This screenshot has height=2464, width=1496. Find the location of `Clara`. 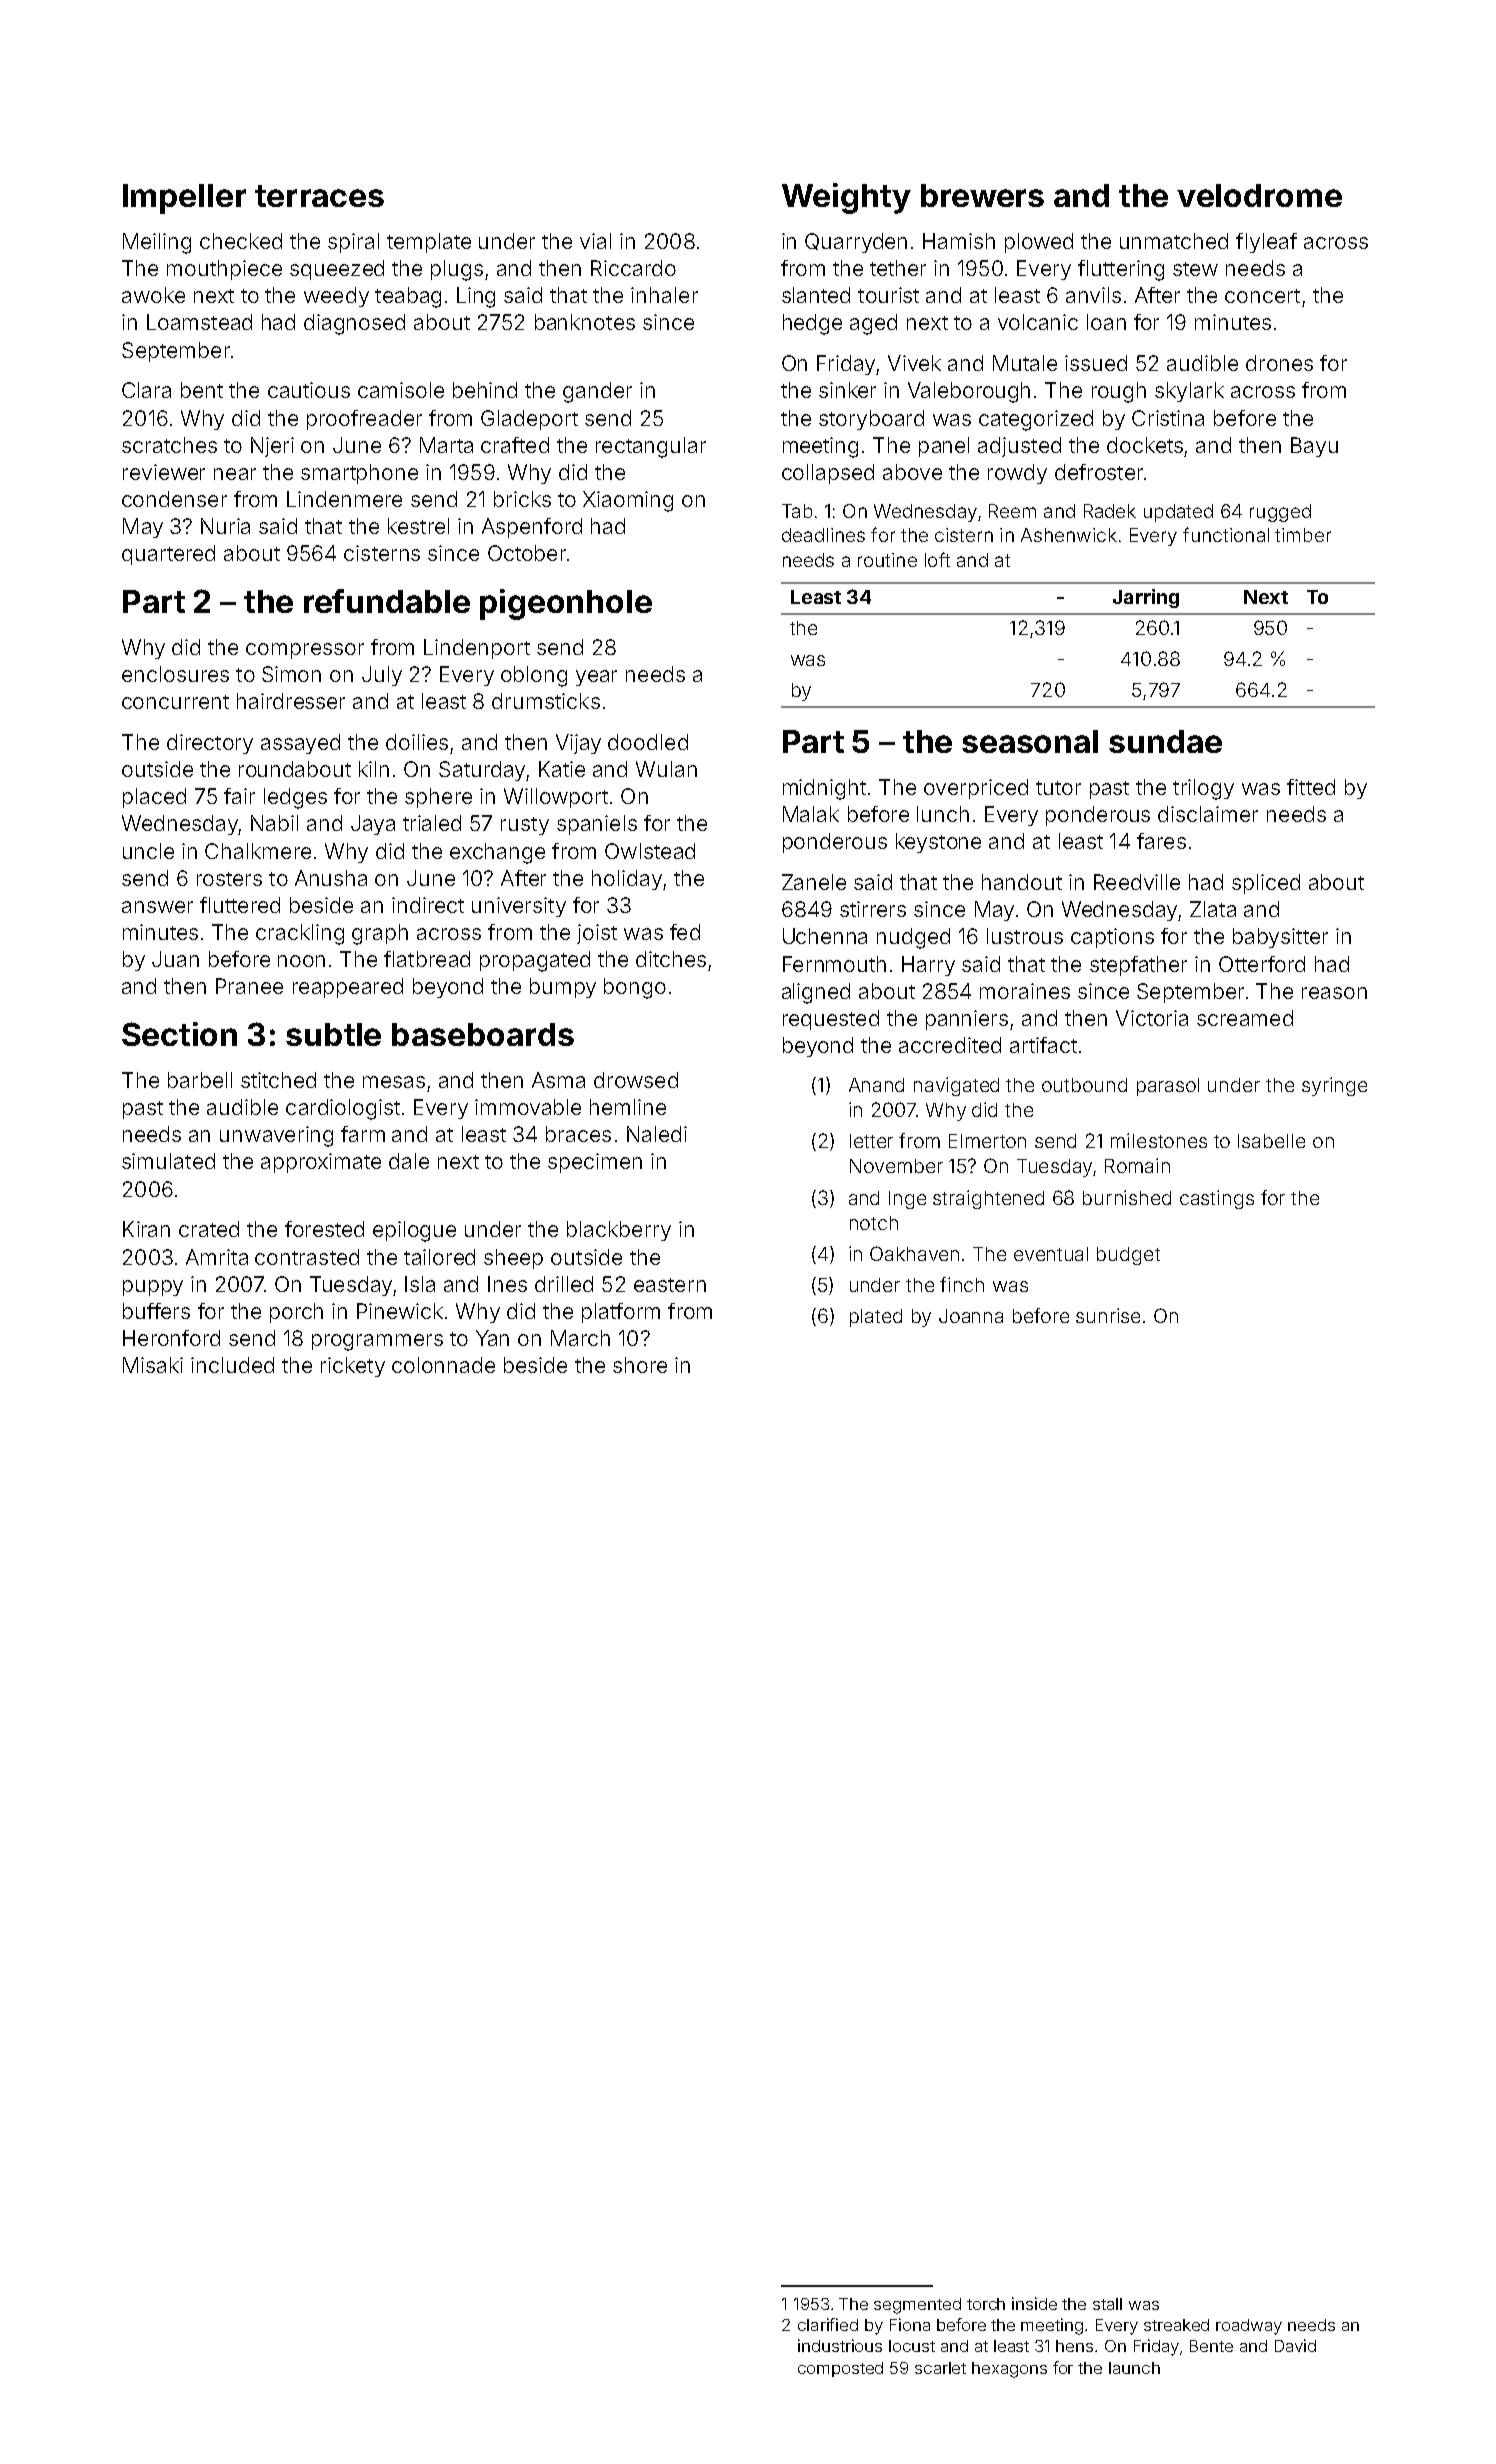

Clara is located at coordinates (146, 390).
